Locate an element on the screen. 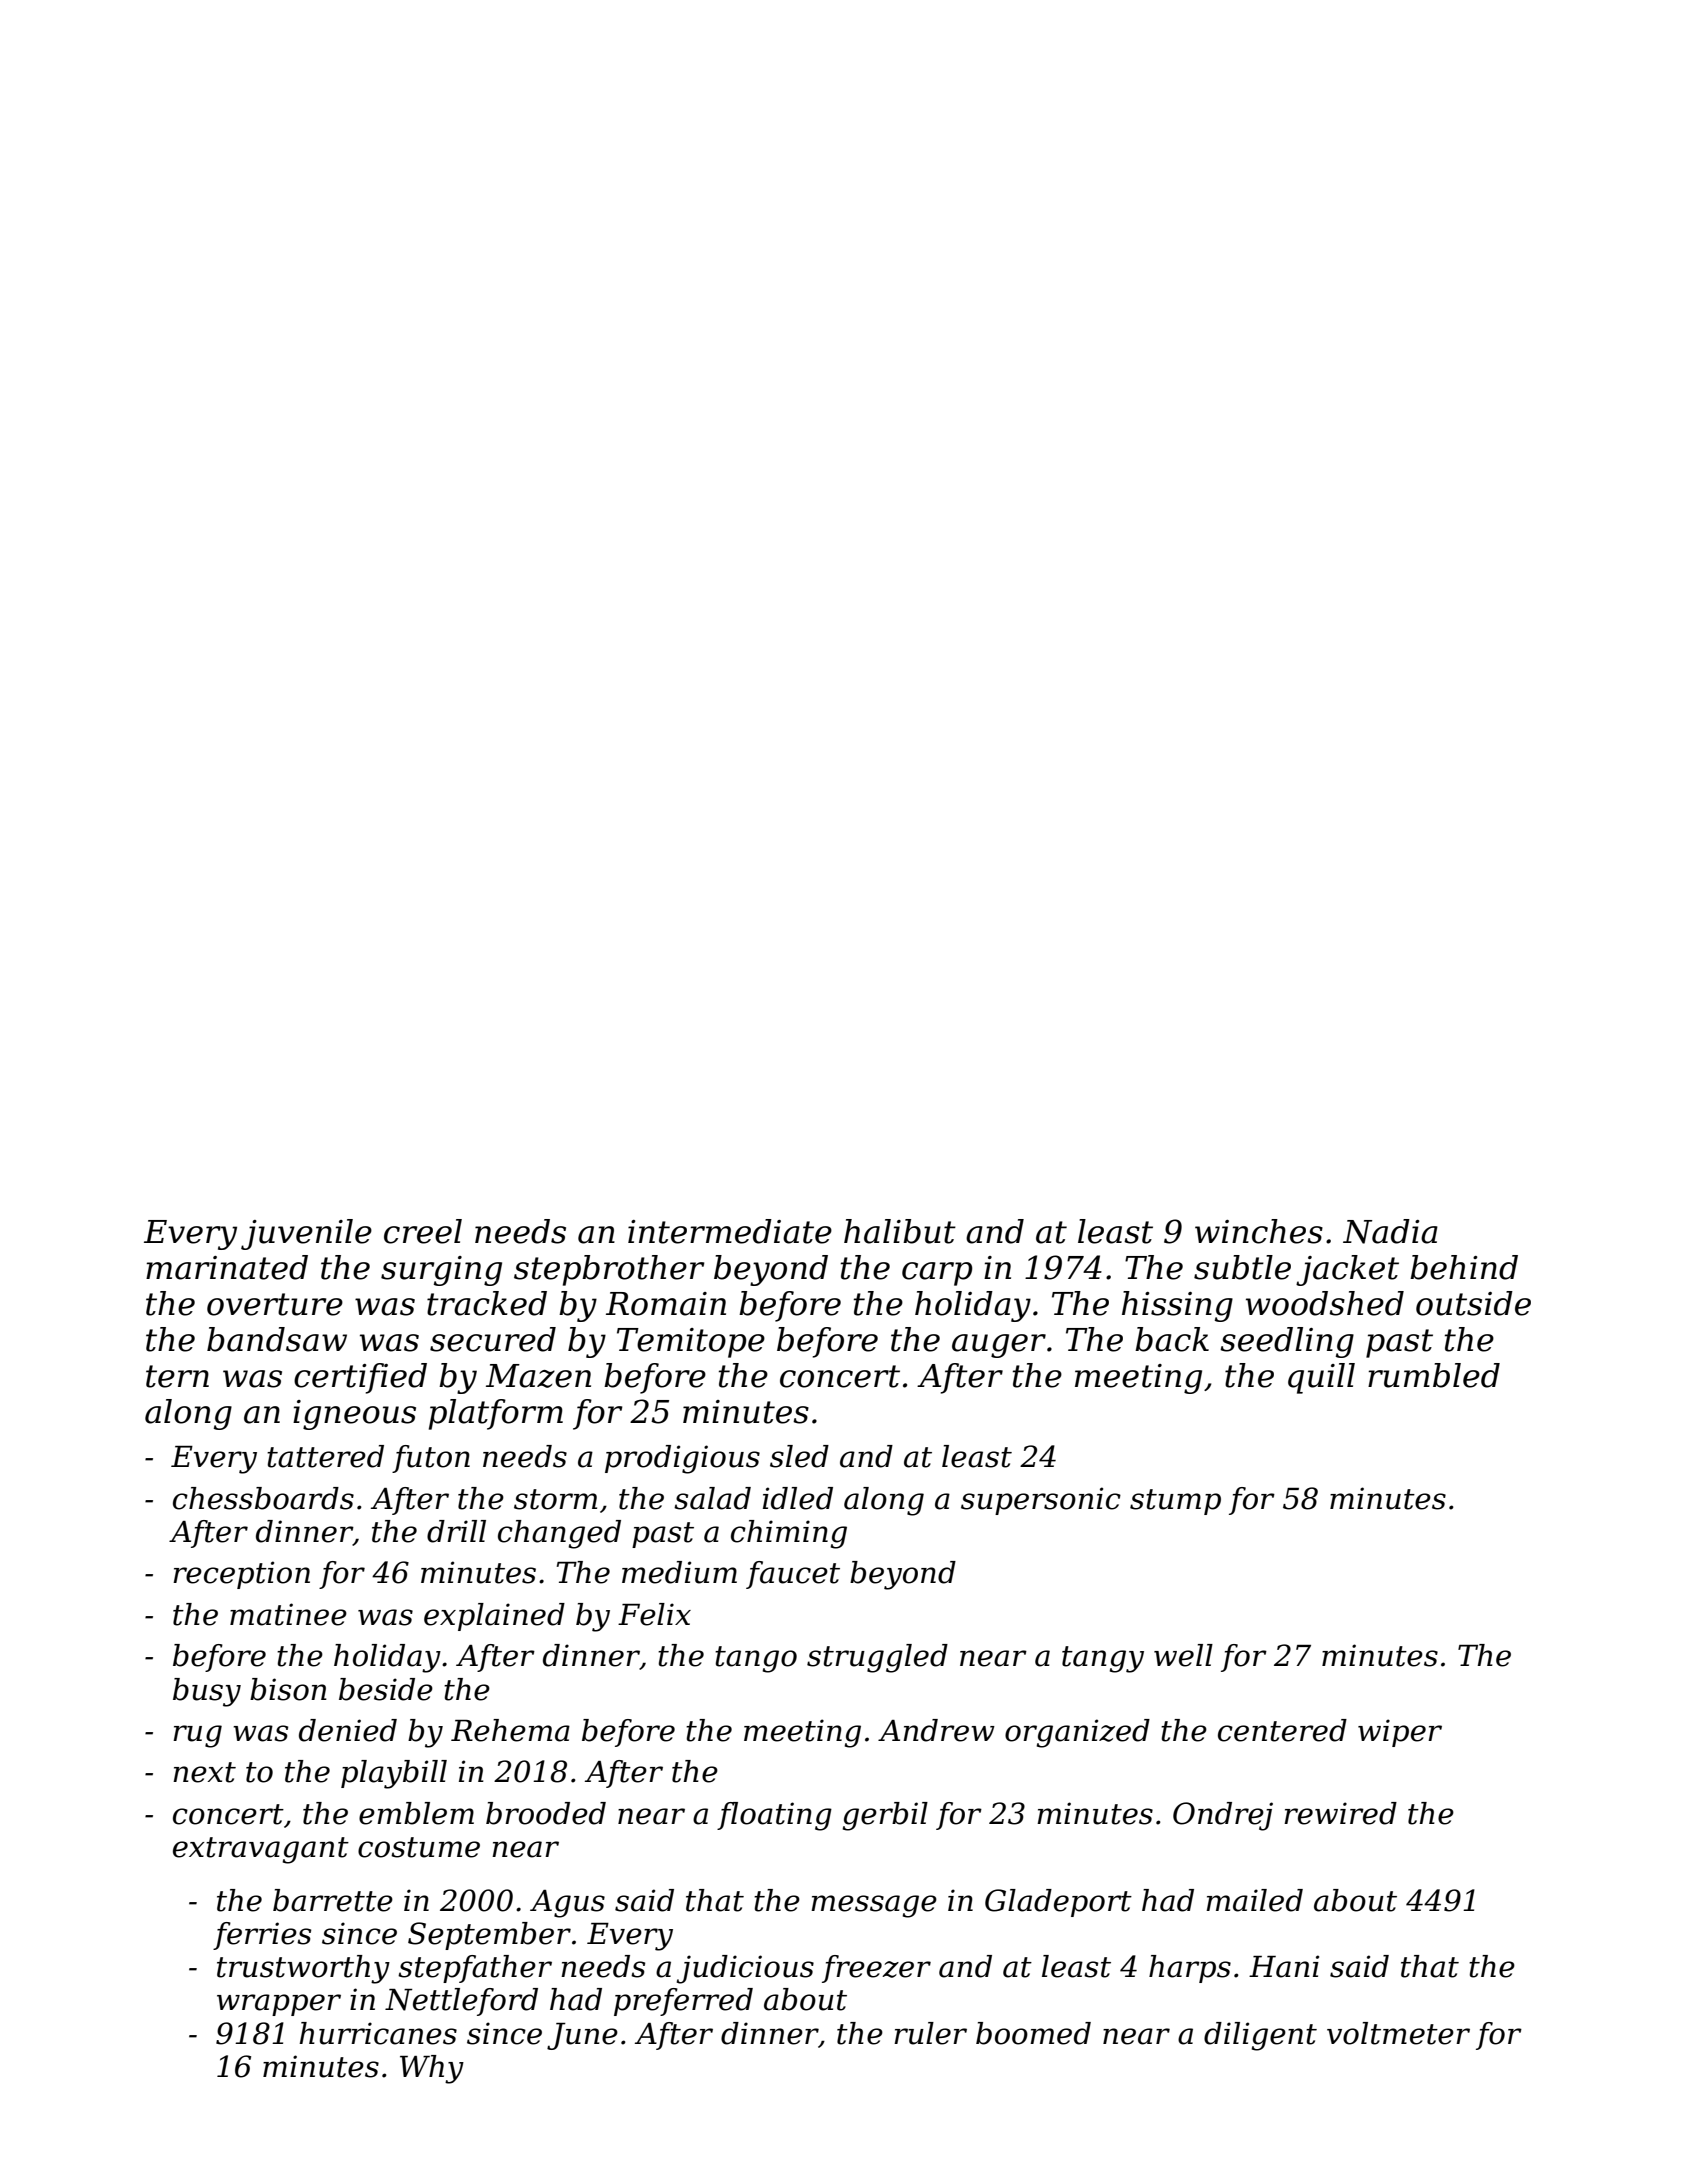 This screenshot has height=2178, width=1683. Ondrej is located at coordinates (1223, 1816).
